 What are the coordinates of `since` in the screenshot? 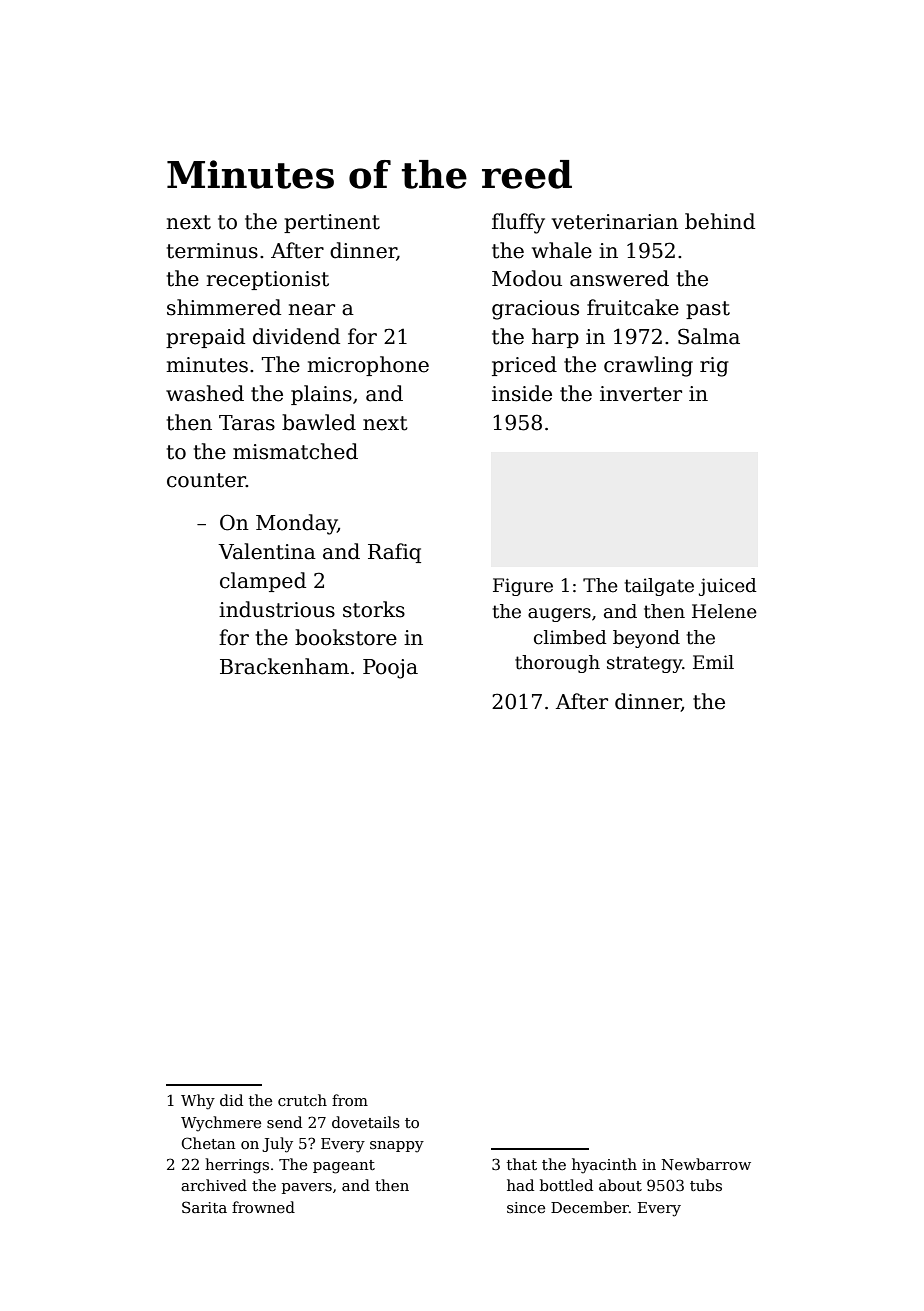 It's located at (526, 1207).
